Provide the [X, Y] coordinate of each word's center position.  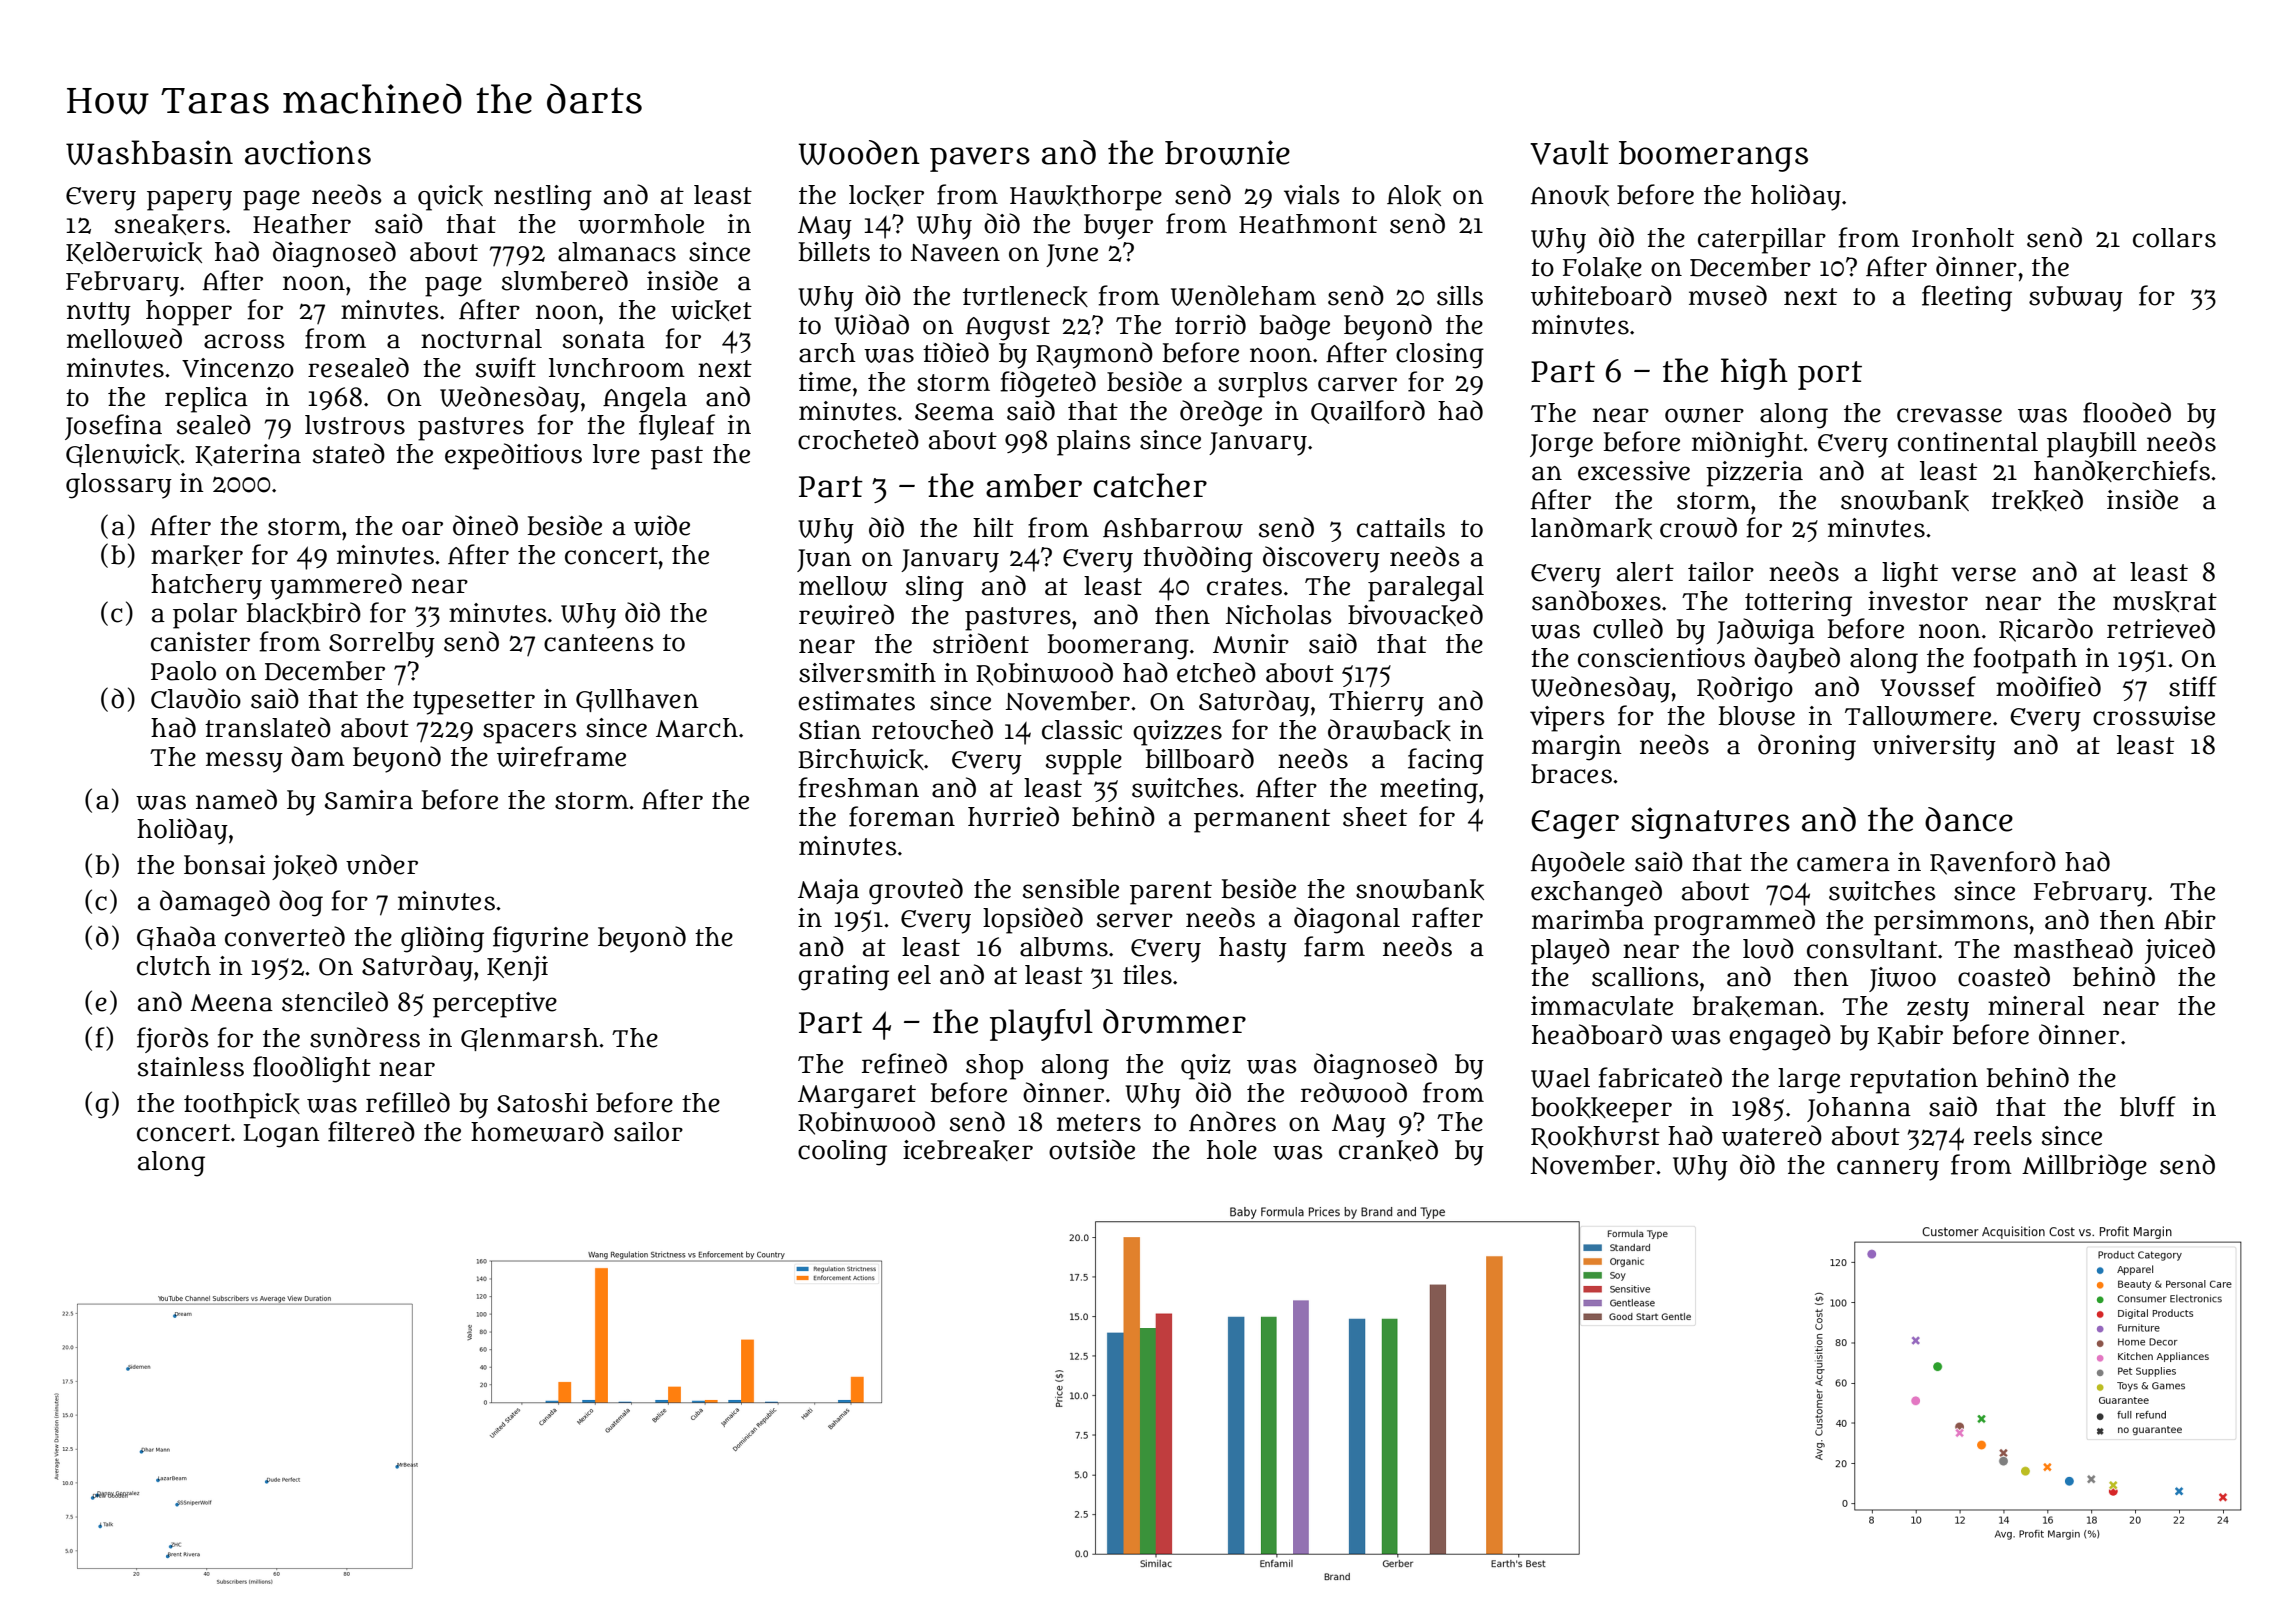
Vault [1569, 152]
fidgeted [1048, 384]
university [1934, 748]
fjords [173, 1040]
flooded [2127, 412]
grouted [916, 891]
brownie [1227, 152]
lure [616, 454]
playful [1041, 1025]
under [382, 864]
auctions [308, 152]
